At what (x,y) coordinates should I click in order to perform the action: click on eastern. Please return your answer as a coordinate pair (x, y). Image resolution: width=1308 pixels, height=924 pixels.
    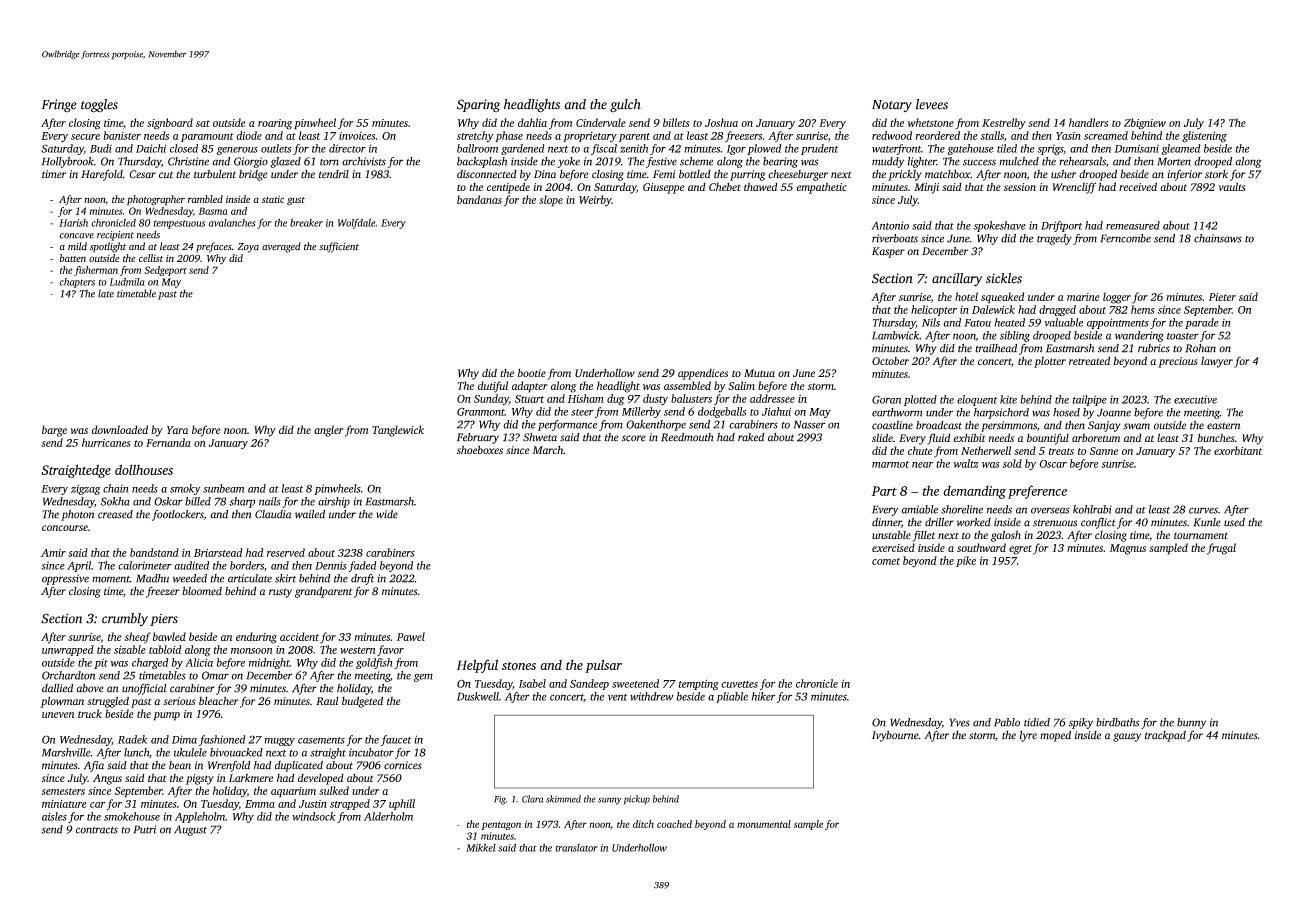
    Looking at the image, I should click on (1224, 426).
